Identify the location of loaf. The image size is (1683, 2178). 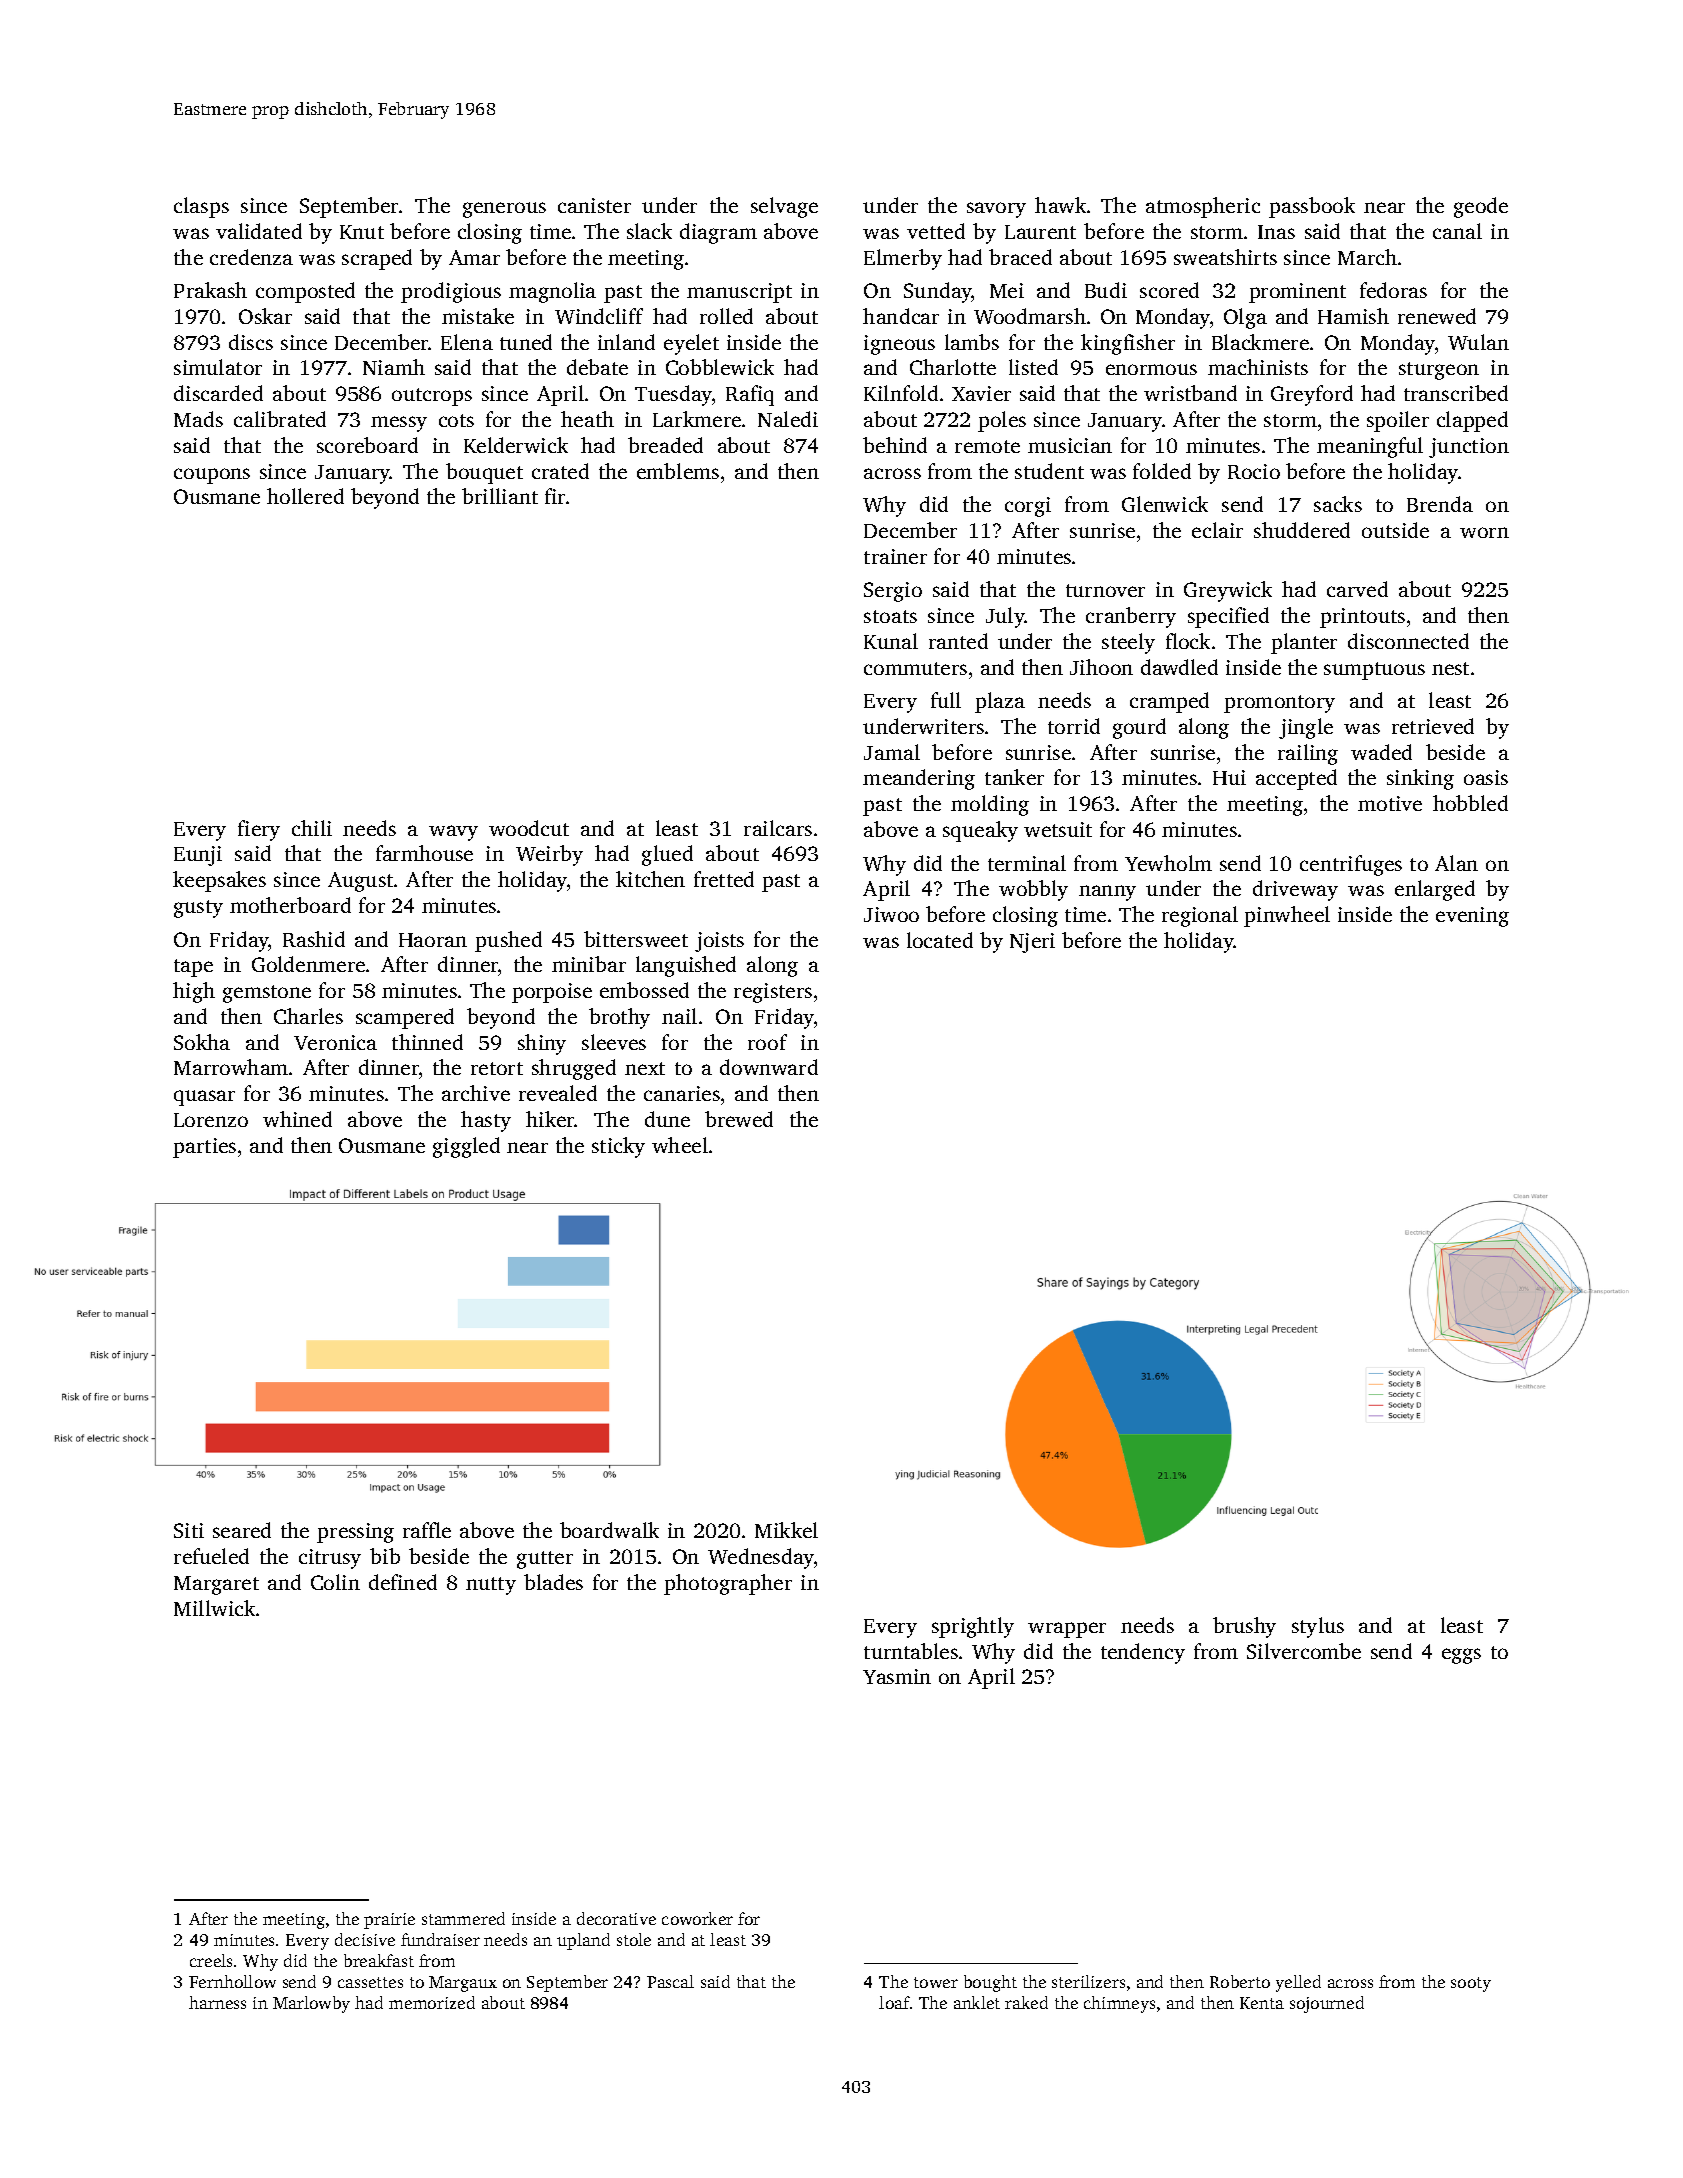
(894, 2002).
